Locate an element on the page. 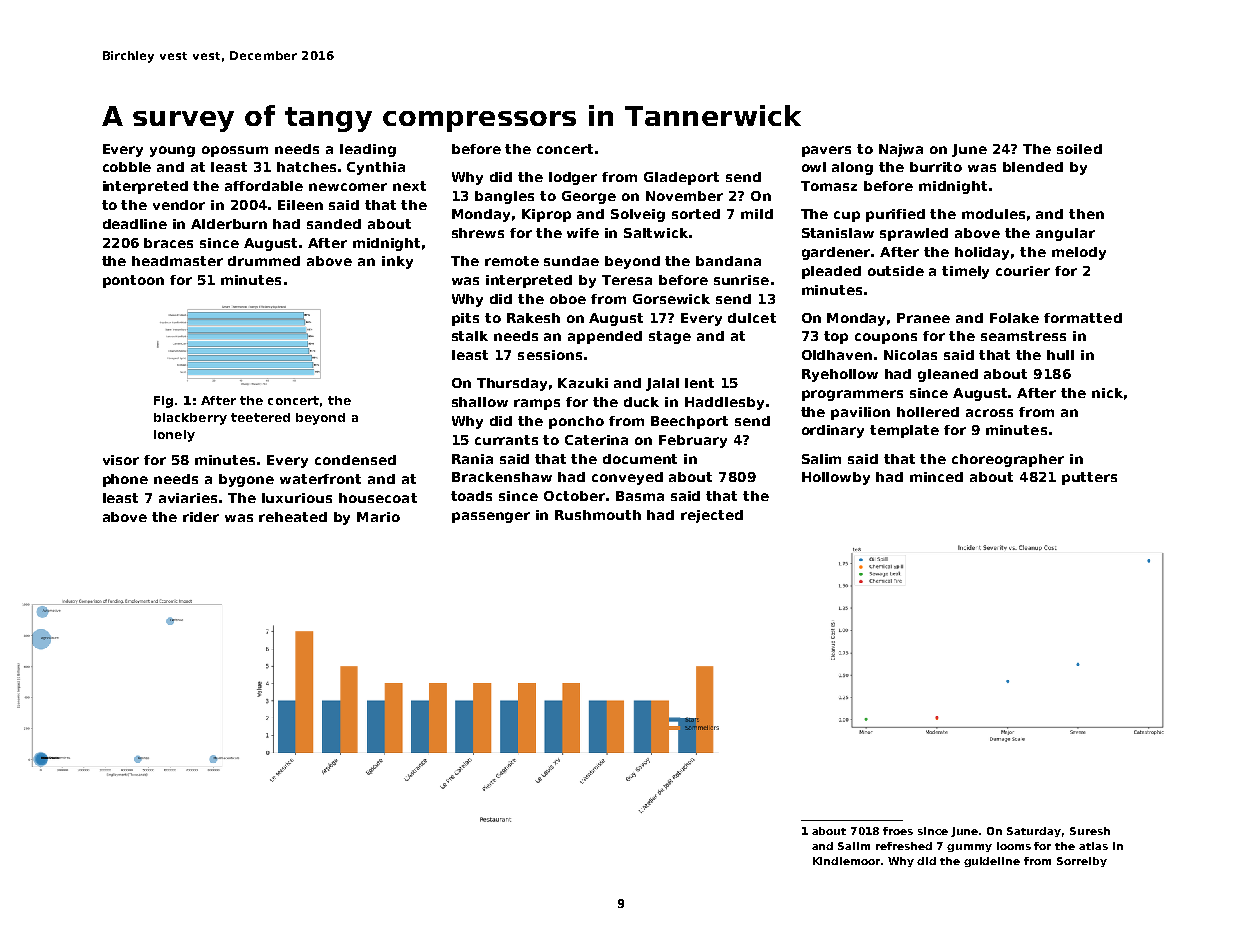  refreshed is located at coordinates (904, 846).
